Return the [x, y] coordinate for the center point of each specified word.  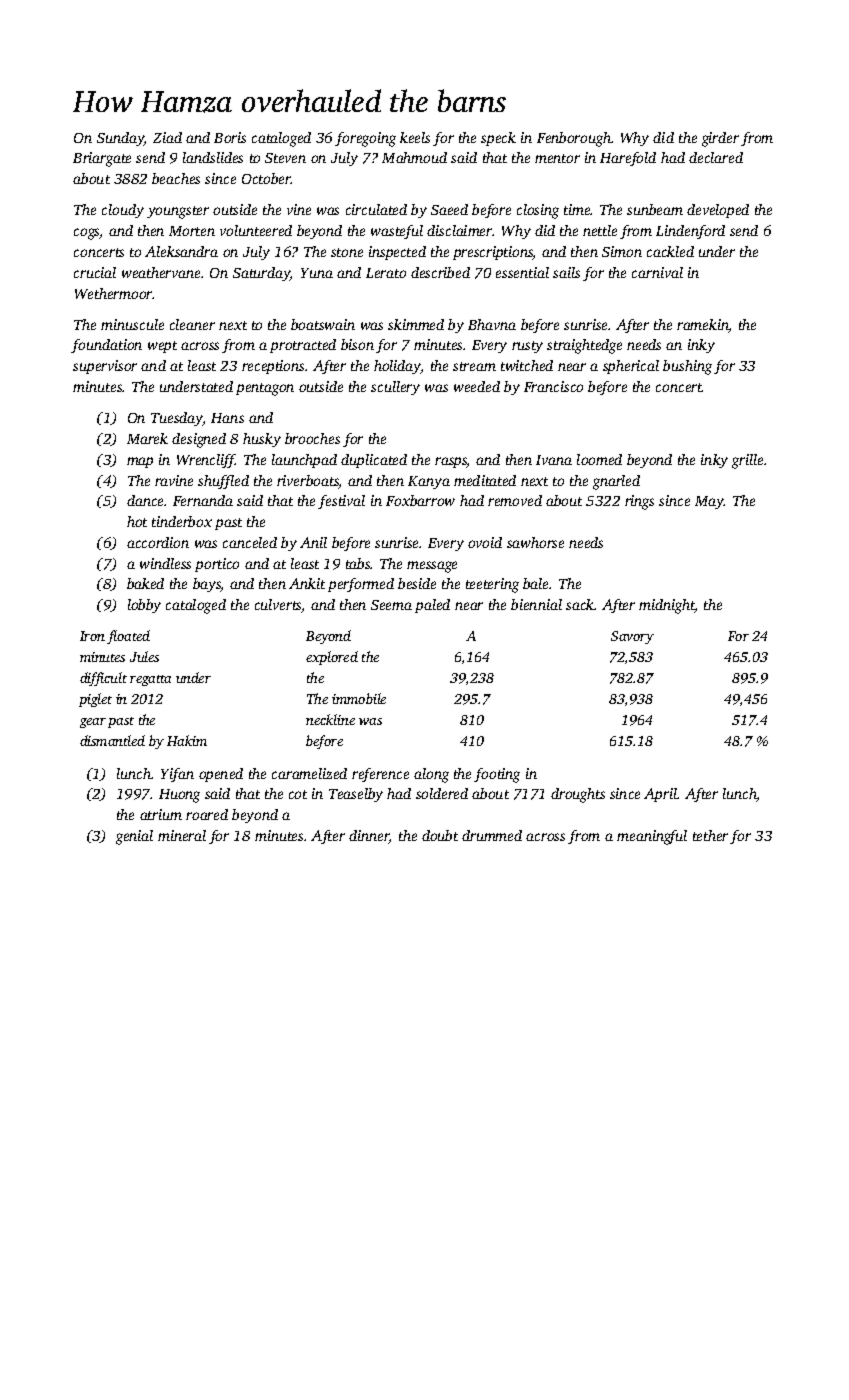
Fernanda [203, 500]
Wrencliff [206, 461]
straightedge [584, 346]
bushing [687, 367]
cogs [87, 234]
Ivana [554, 460]
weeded [477, 386]
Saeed [449, 209]
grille [747, 461]
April [660, 795]
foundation [106, 346]
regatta [150, 680]
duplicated [374, 461]
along [431, 775]
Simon [622, 251]
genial [134, 837]
